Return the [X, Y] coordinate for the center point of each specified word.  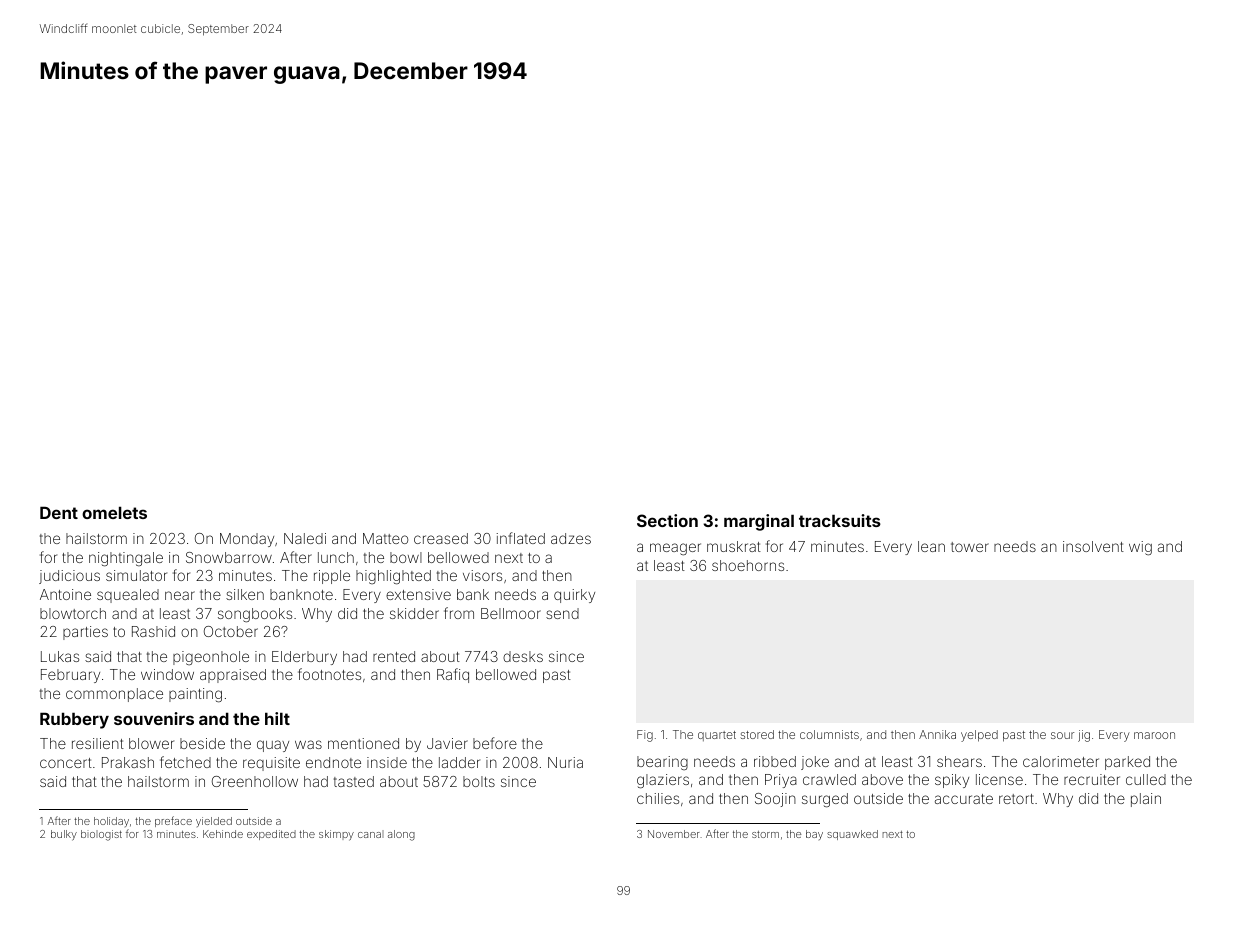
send [562, 613]
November [674, 834]
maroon [1154, 735]
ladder [459, 762]
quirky [574, 596]
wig [1140, 548]
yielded [214, 822]
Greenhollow [255, 781]
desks [523, 656]
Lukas [60, 656]
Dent [59, 512]
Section [667, 520]
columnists [829, 734]
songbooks [255, 615]
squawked [852, 835]
